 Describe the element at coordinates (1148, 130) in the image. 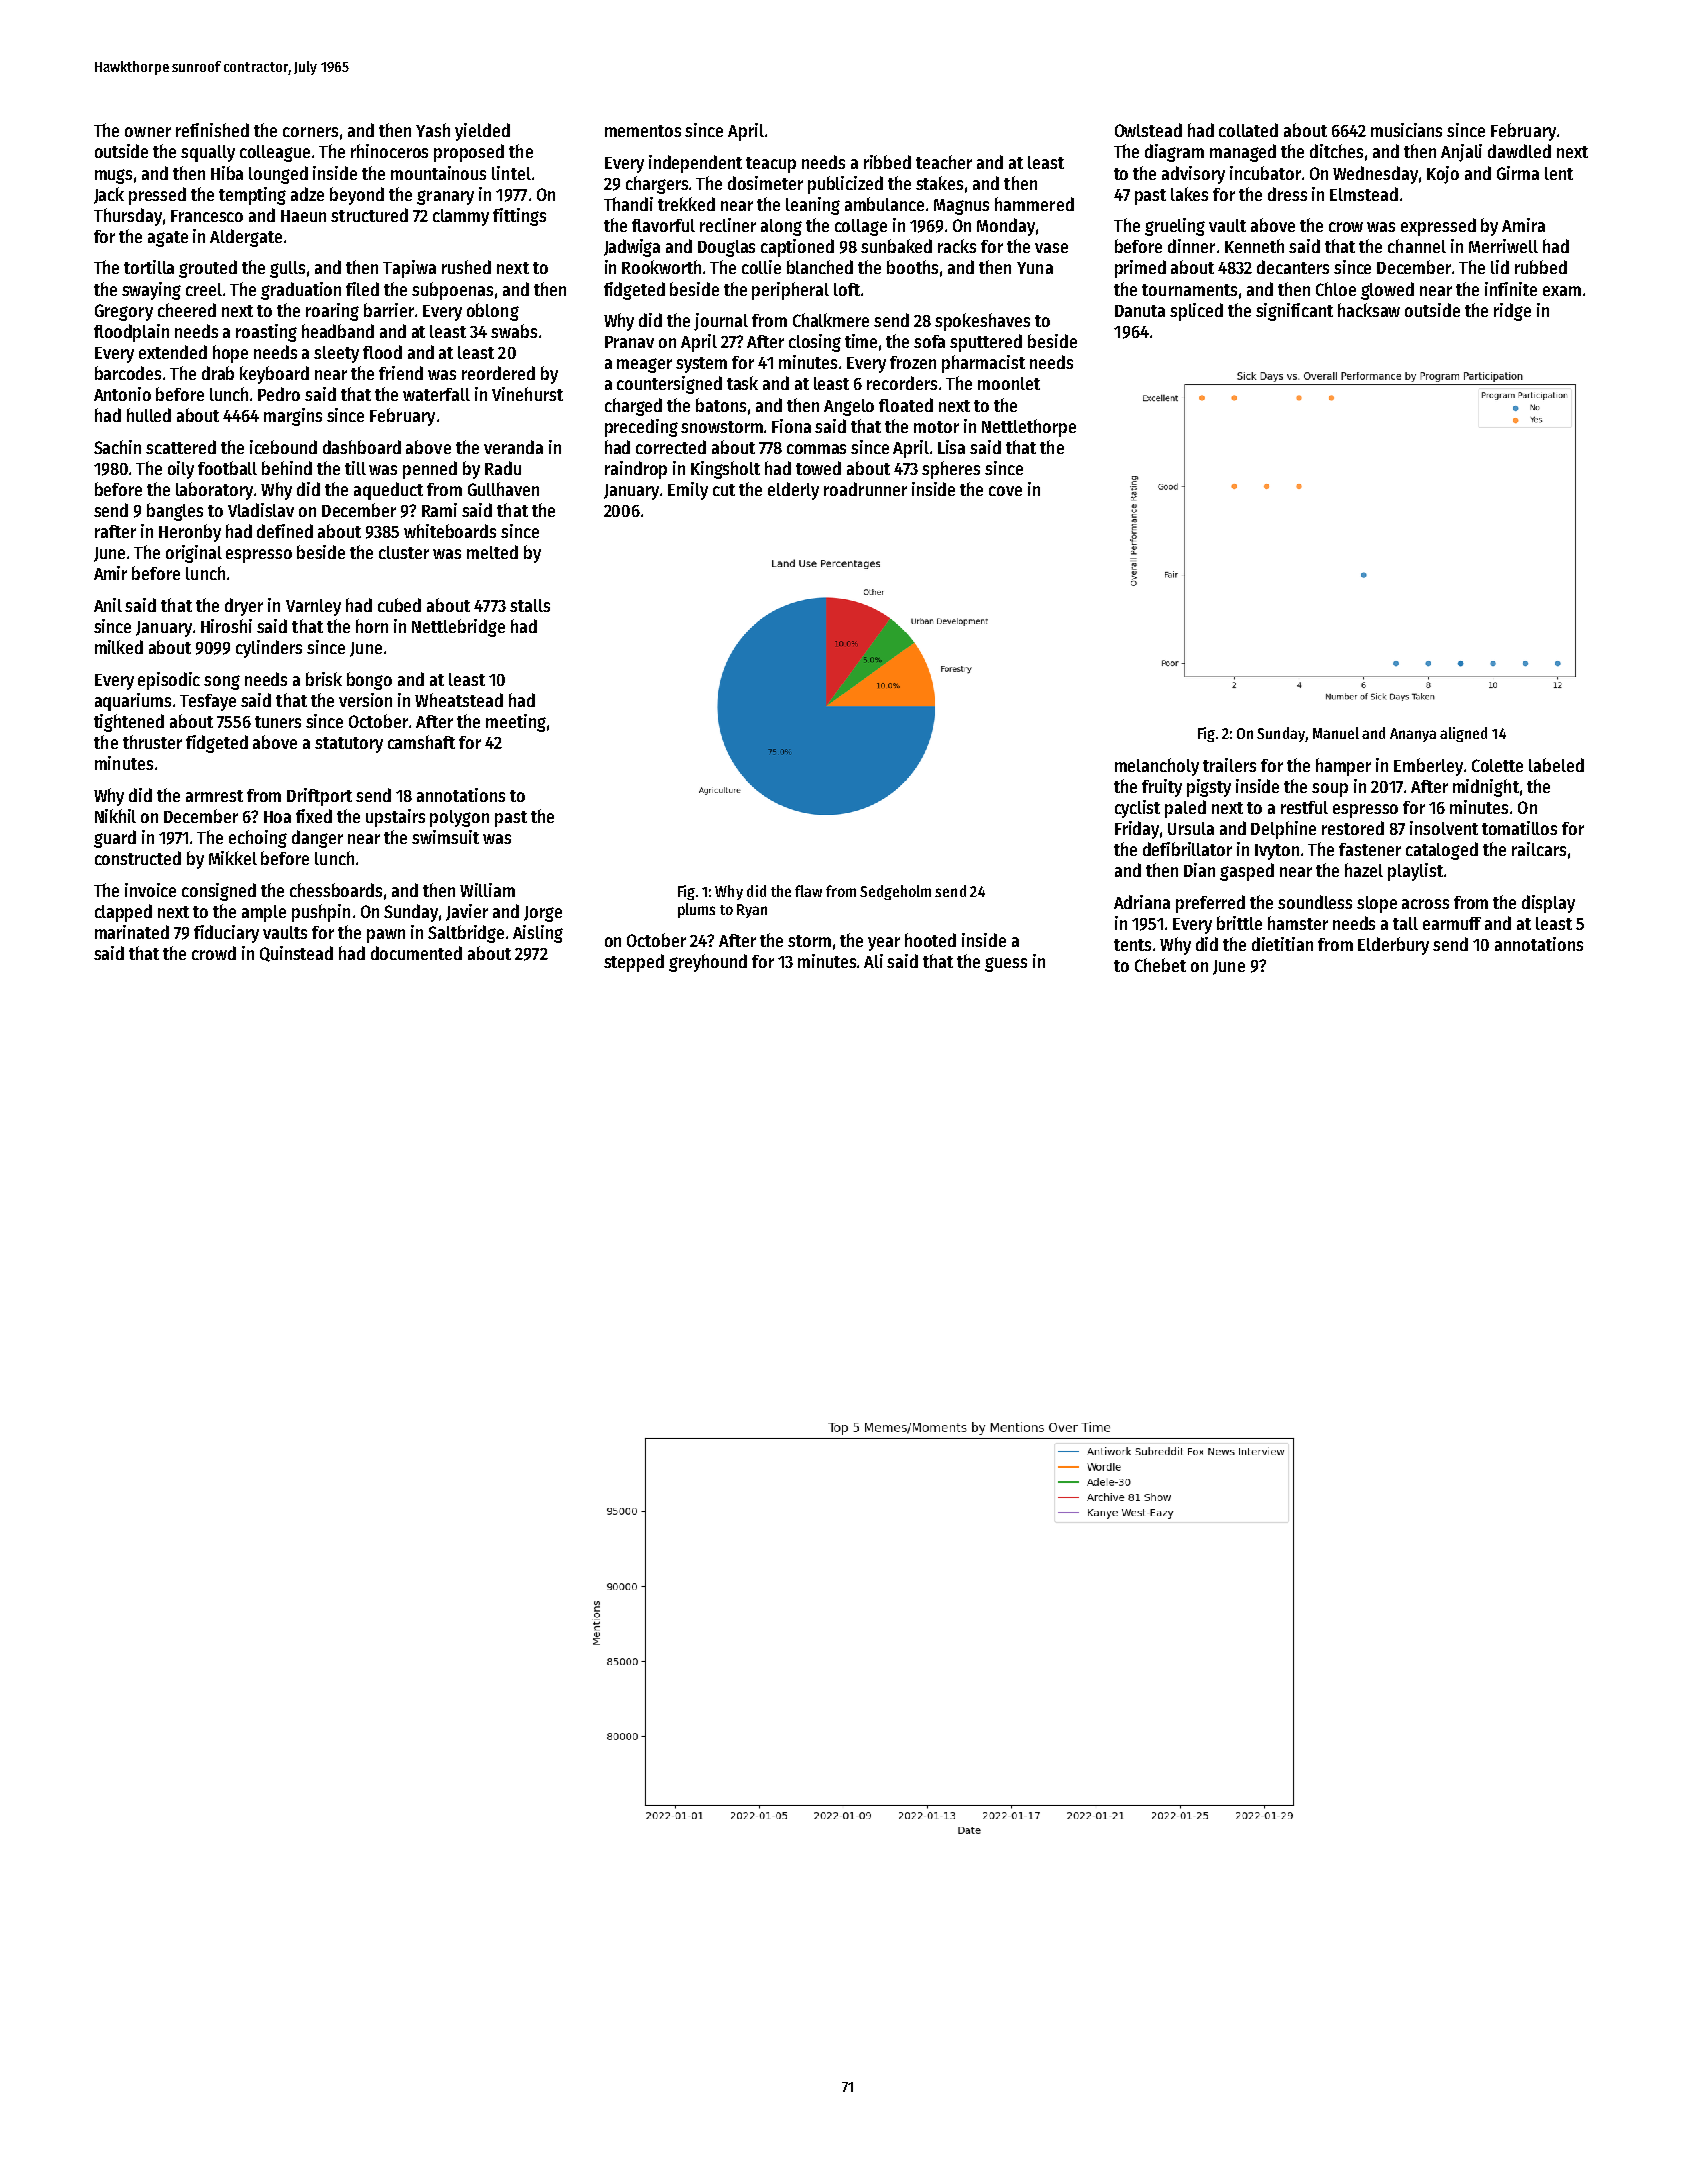

I see `Owlstead` at that location.
